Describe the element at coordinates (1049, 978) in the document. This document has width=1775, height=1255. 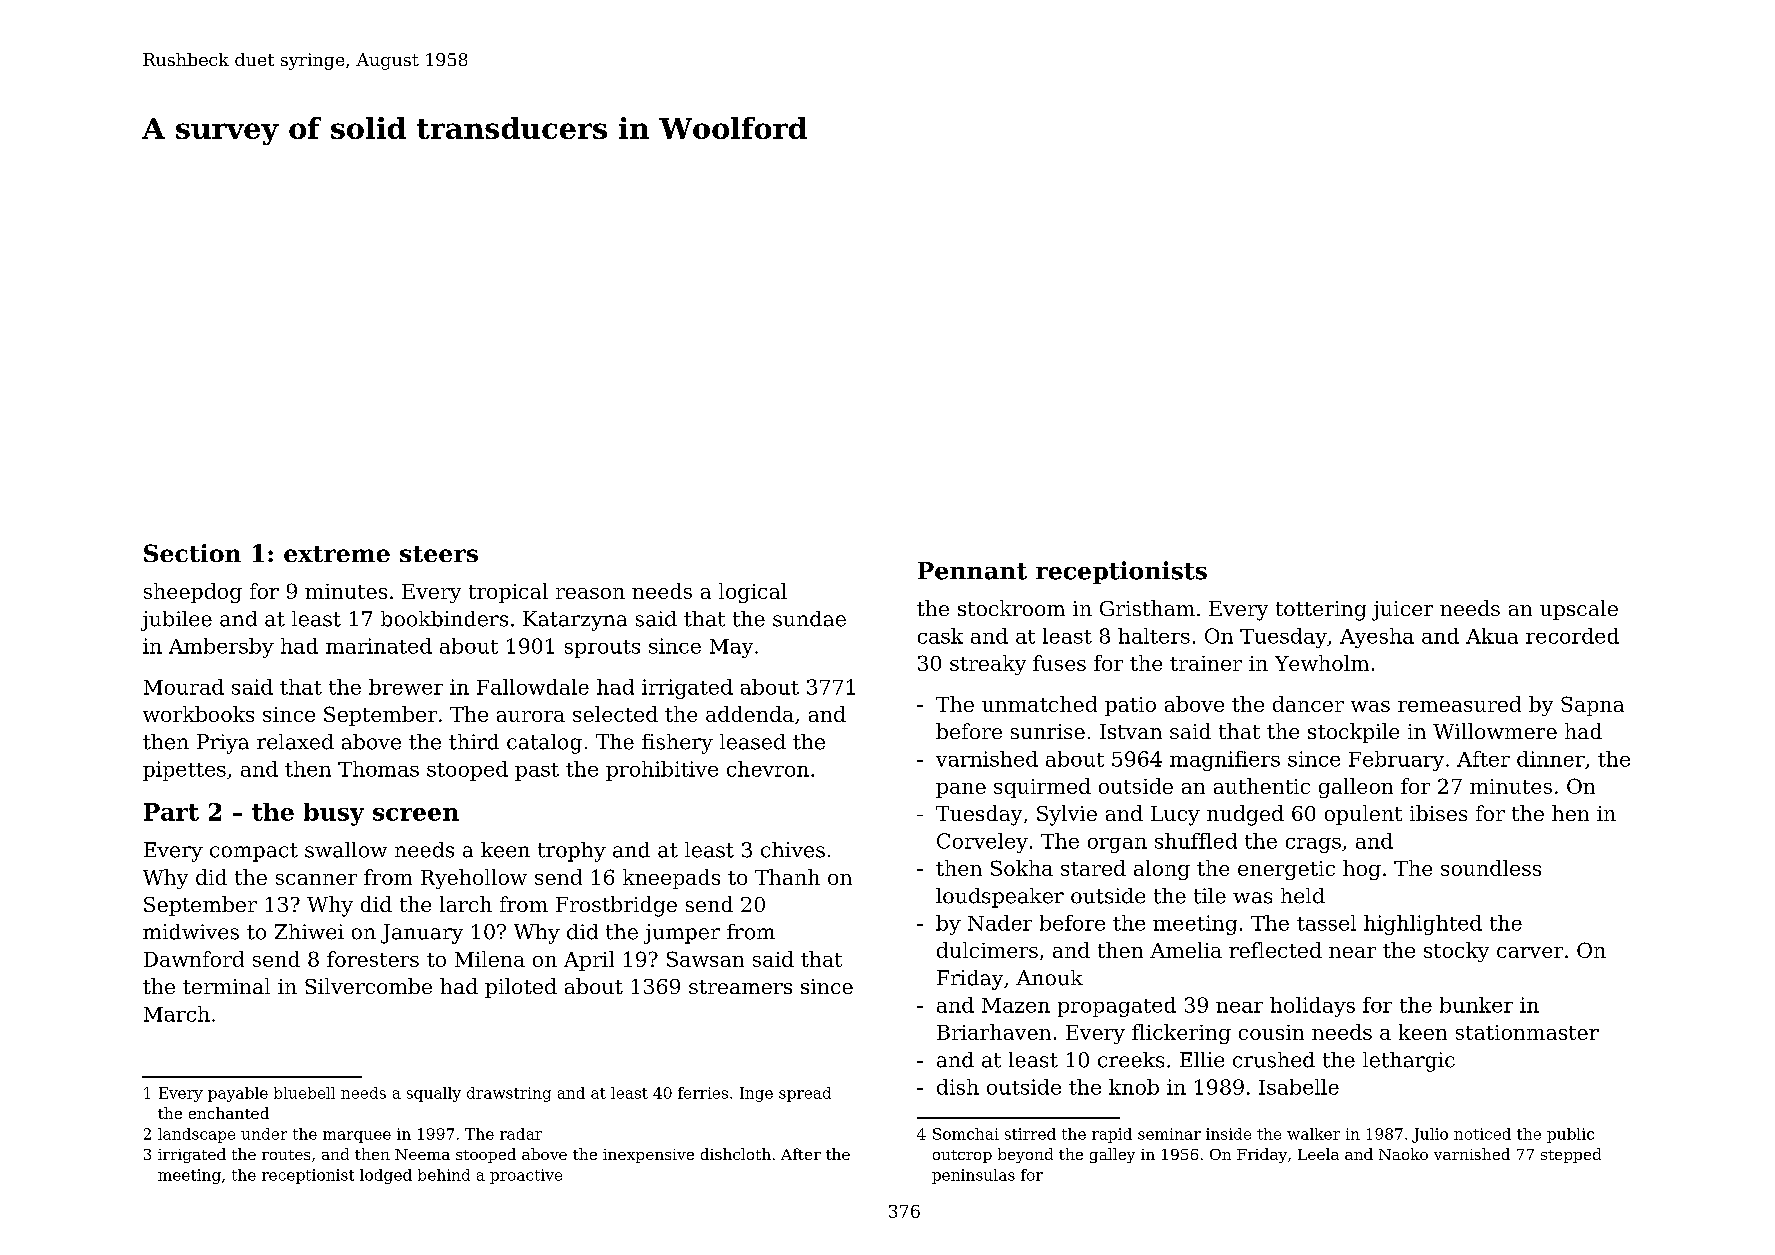
I see `Anouk` at that location.
